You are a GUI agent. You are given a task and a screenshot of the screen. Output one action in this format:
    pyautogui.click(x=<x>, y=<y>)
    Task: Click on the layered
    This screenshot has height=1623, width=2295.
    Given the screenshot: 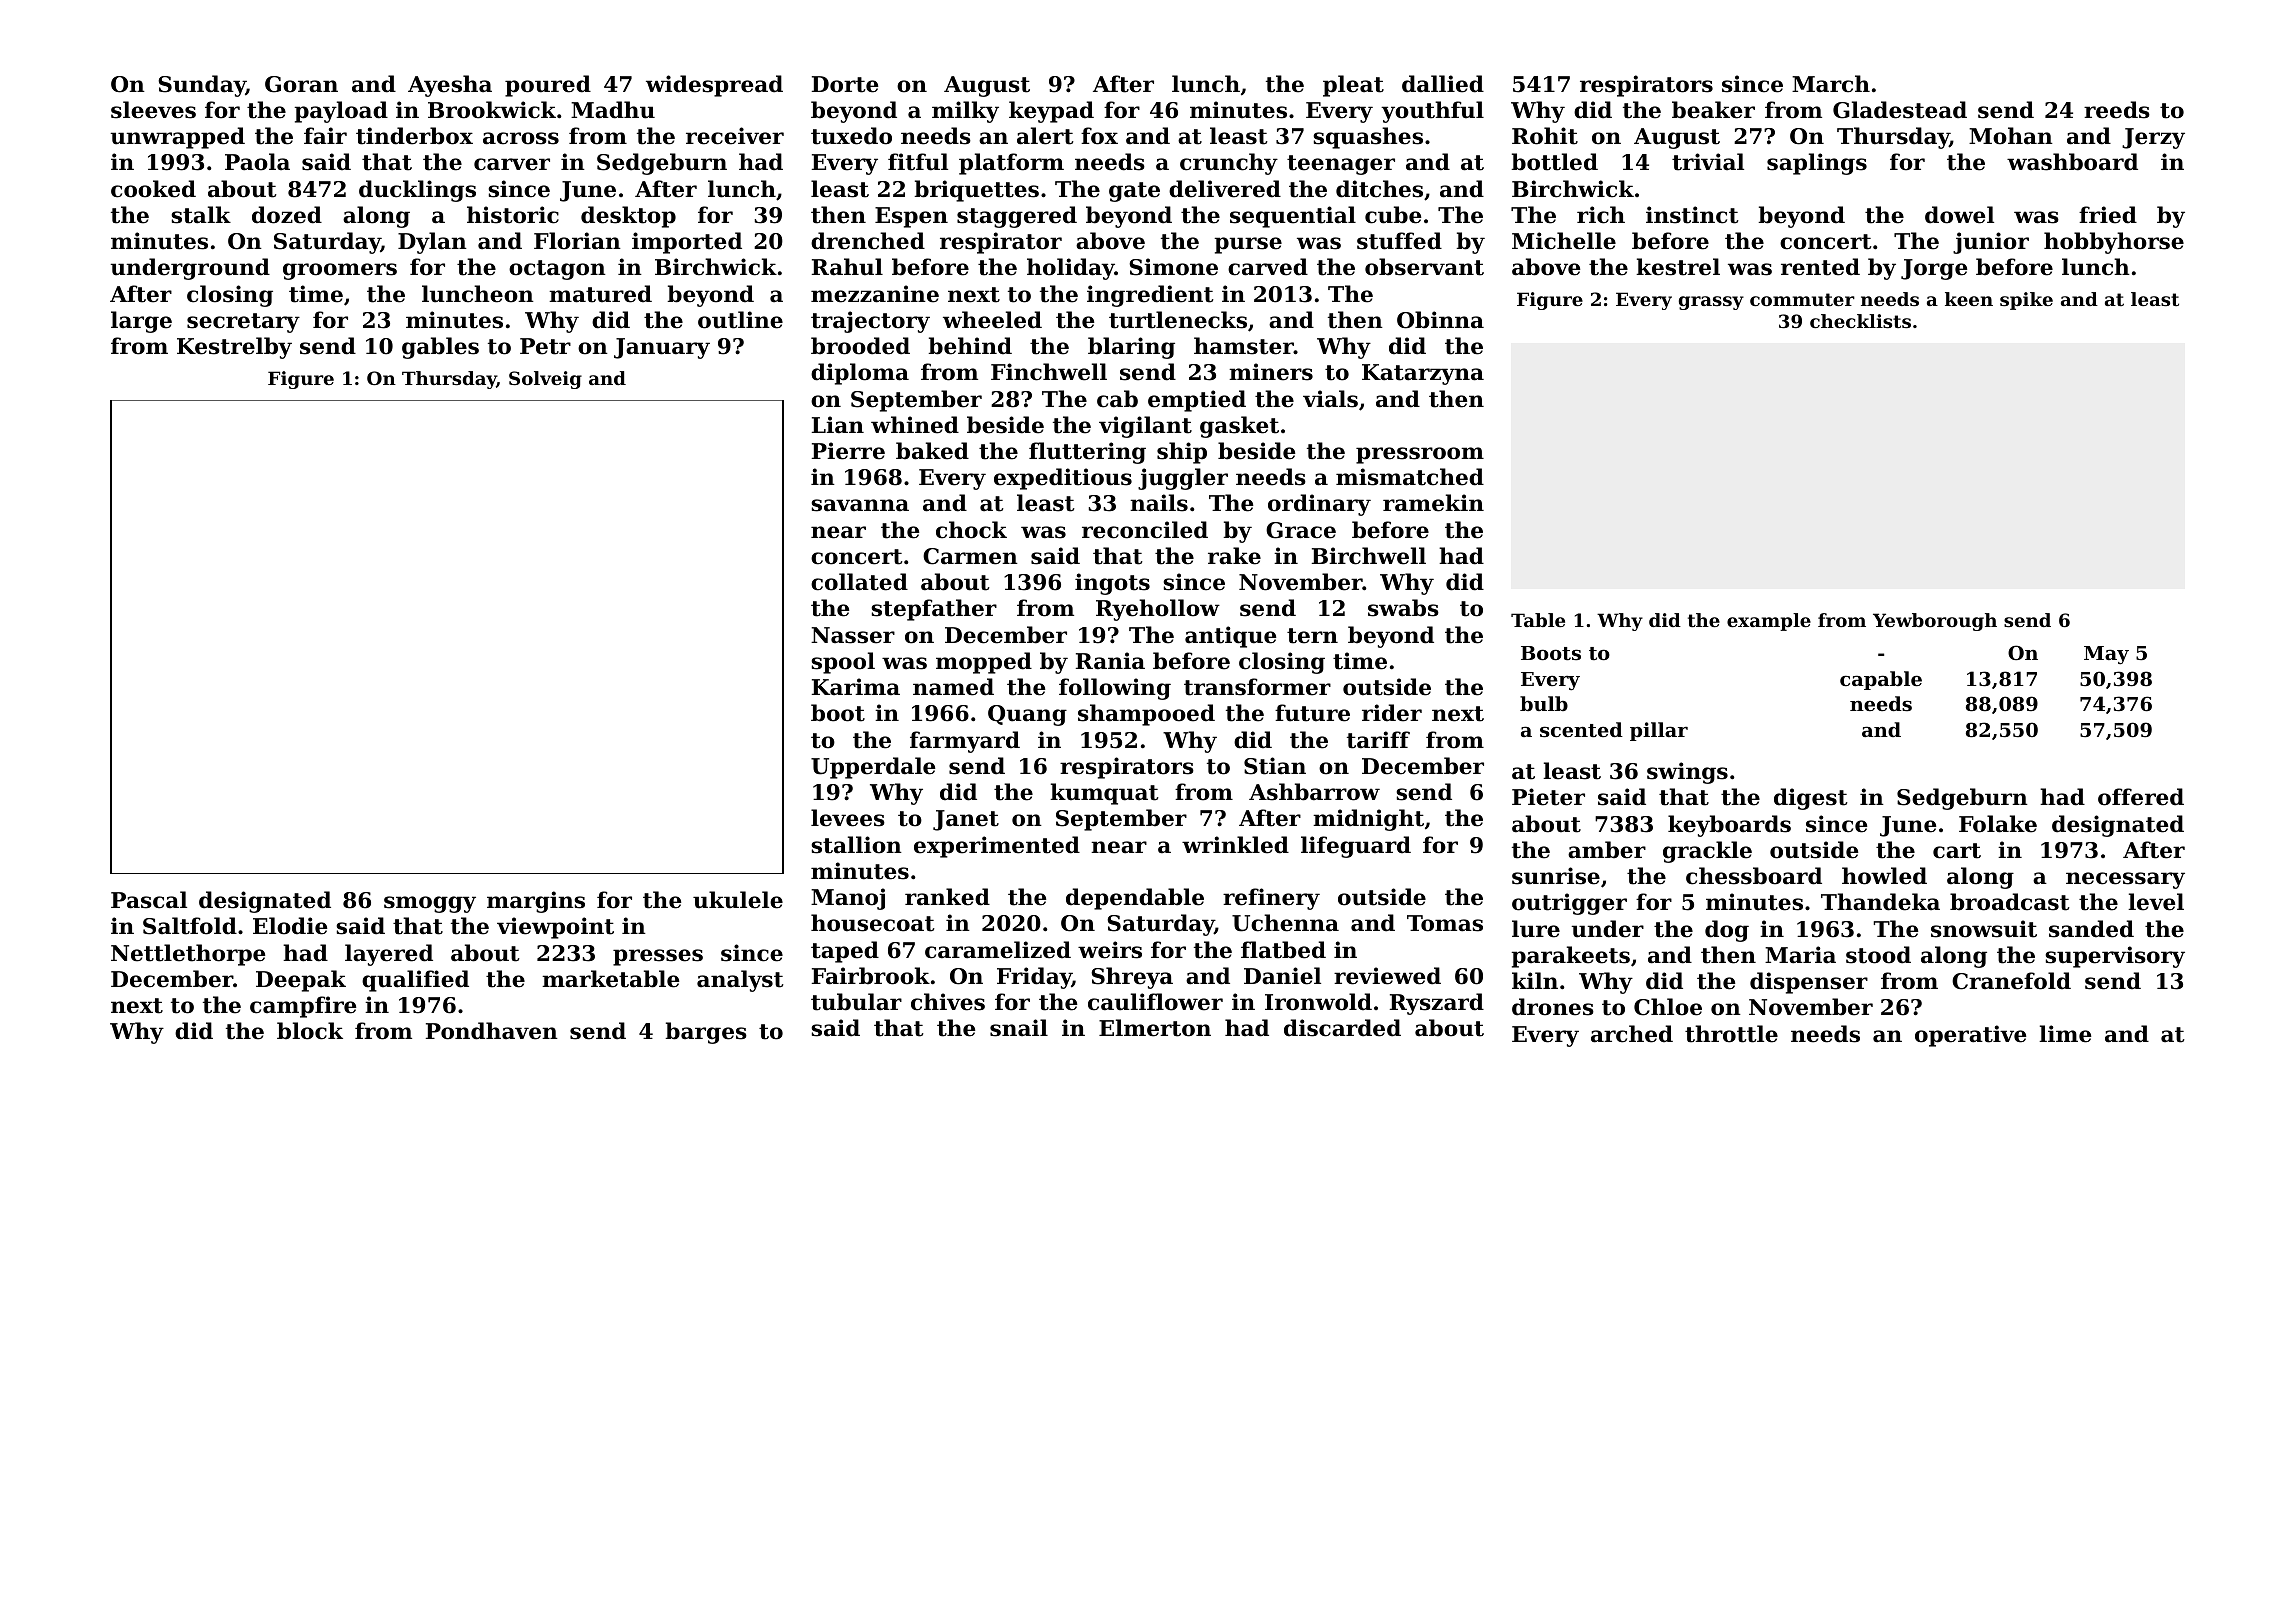 What is the action you would take?
    pyautogui.click(x=389, y=955)
